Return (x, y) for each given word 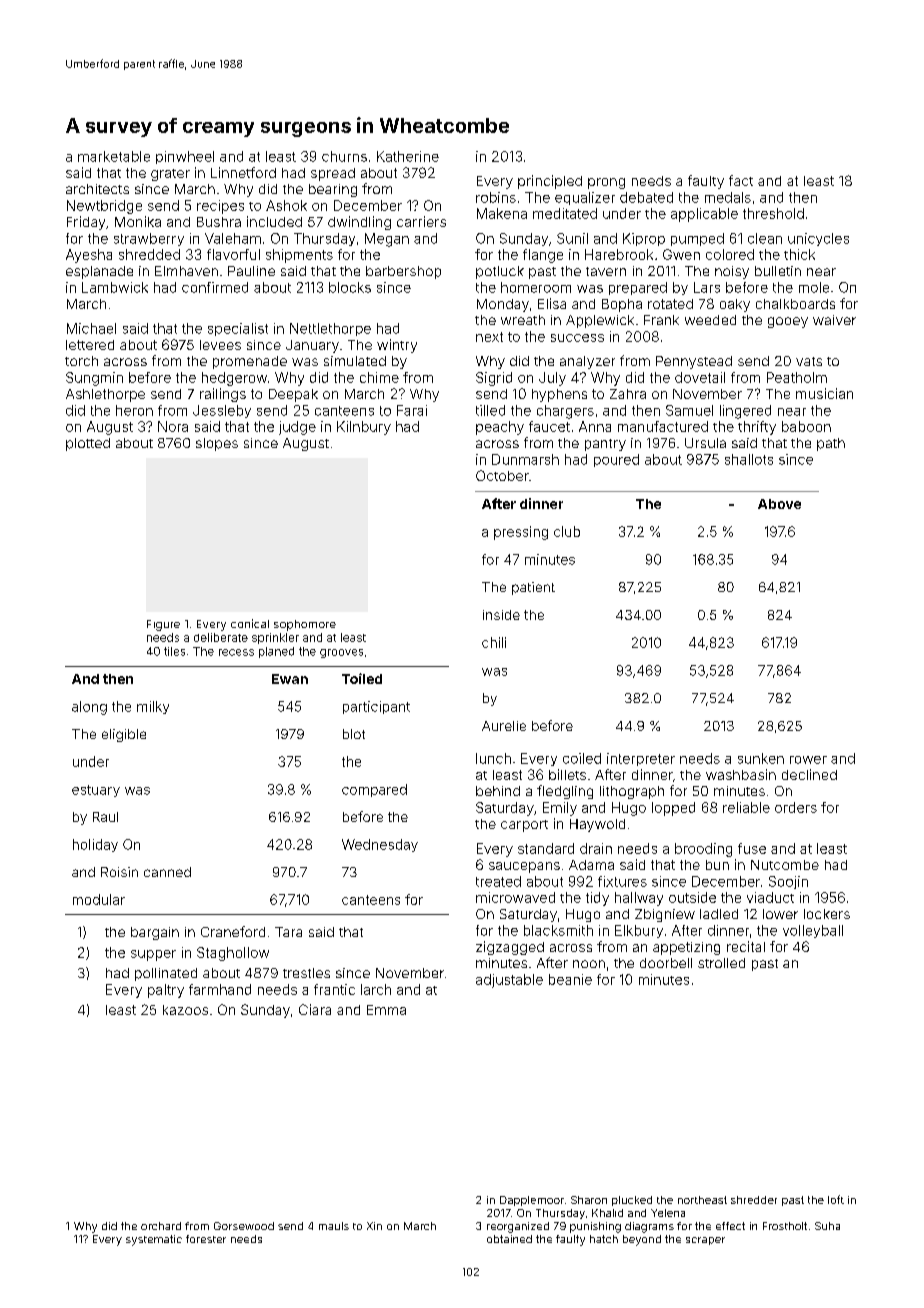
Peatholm (797, 377)
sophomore (305, 625)
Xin (374, 1226)
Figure (163, 625)
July (552, 379)
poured (616, 460)
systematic (154, 1240)
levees (220, 345)
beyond (642, 1240)
